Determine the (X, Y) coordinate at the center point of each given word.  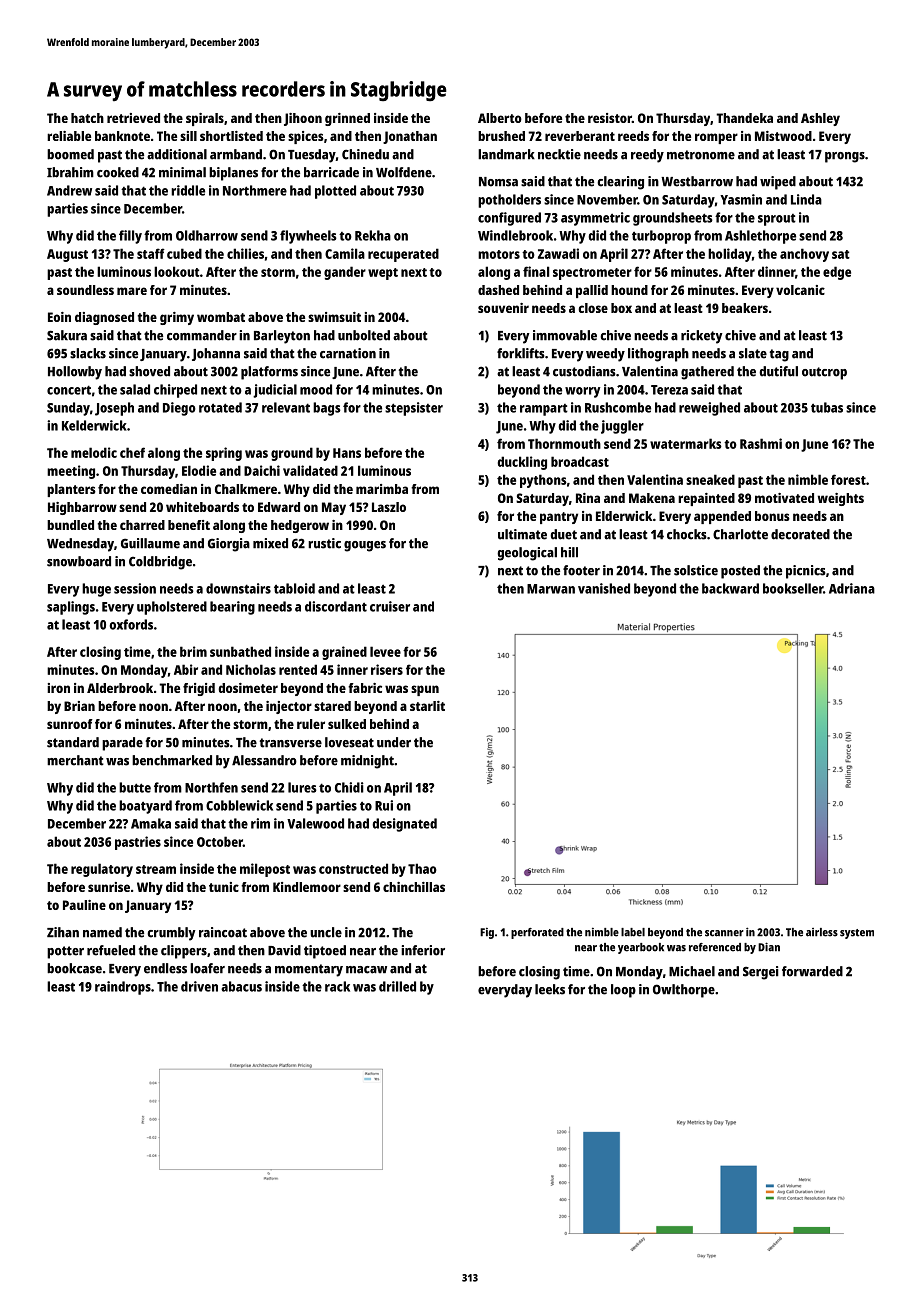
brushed (501, 136)
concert (69, 390)
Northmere (255, 190)
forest (848, 479)
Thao (422, 868)
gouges (365, 546)
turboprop (661, 237)
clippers (184, 952)
